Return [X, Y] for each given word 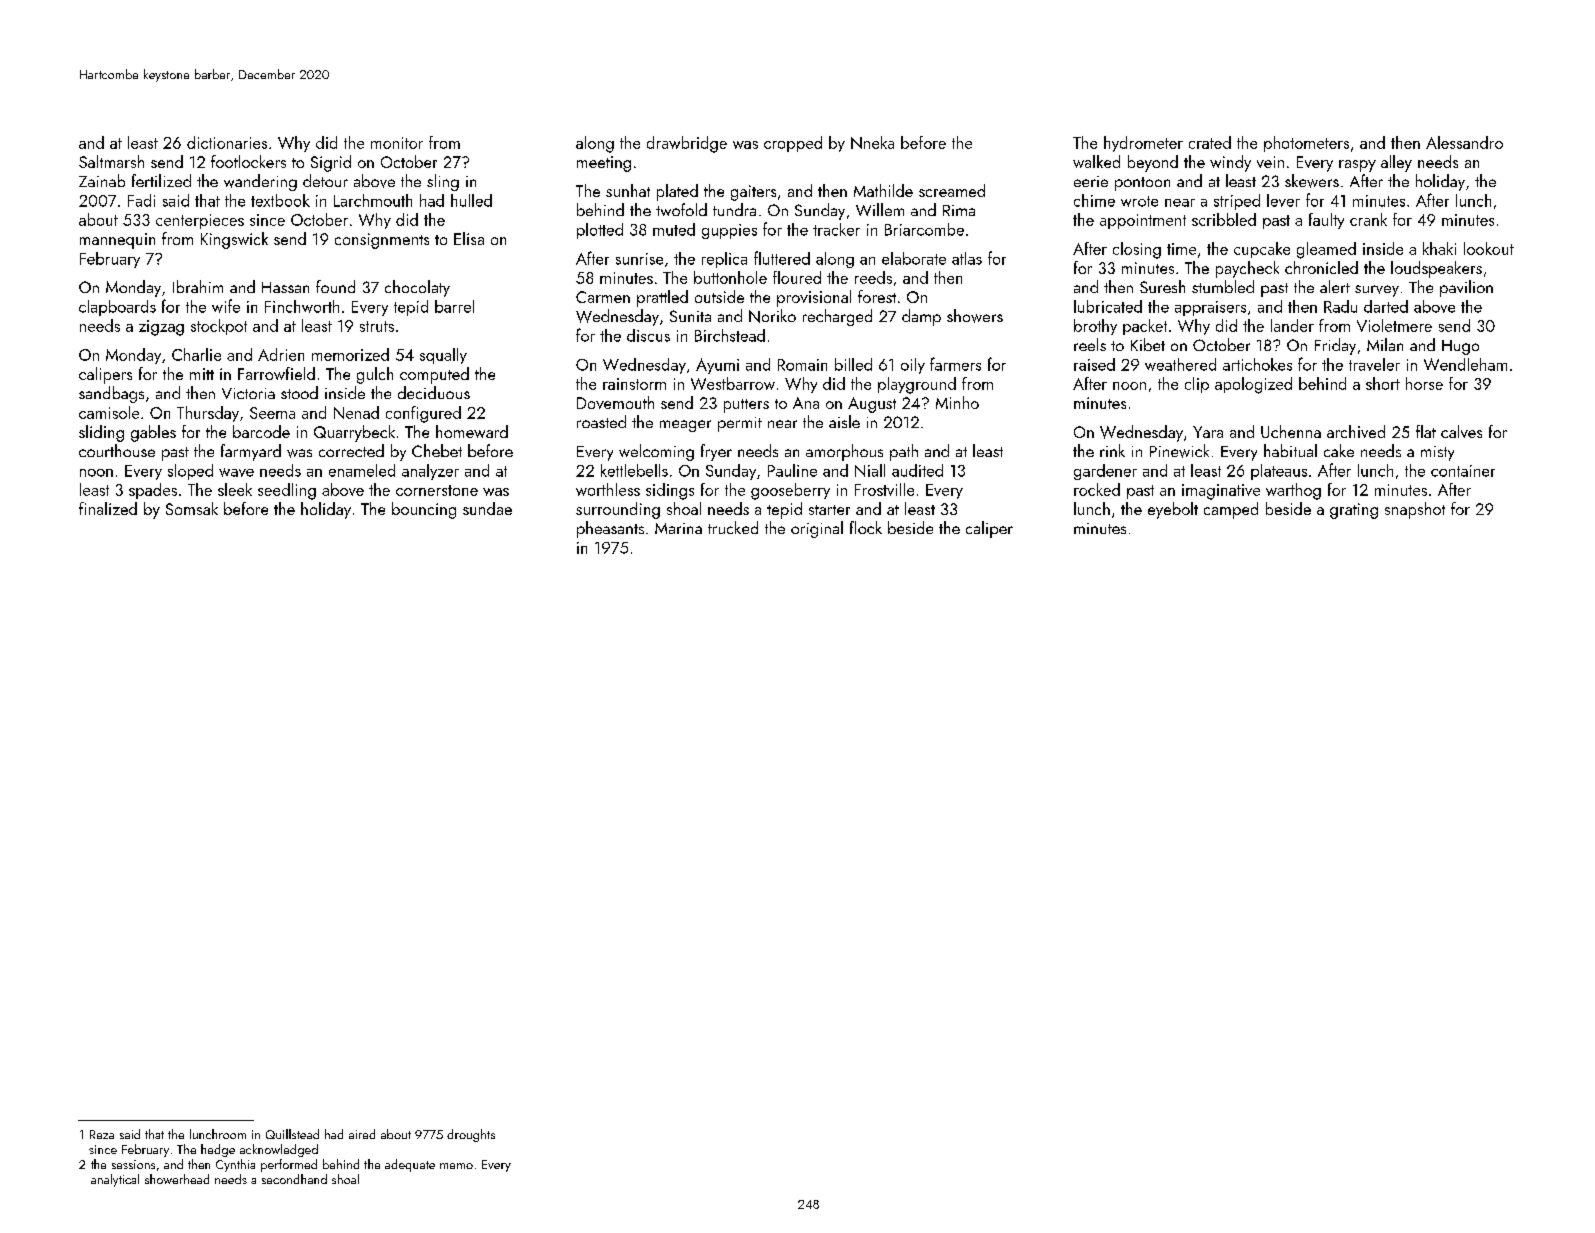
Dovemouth [615, 402]
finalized [108, 508]
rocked [1097, 489]
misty [1437, 453]
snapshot [1415, 510]
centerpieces [200, 221]
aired [362, 1134]
